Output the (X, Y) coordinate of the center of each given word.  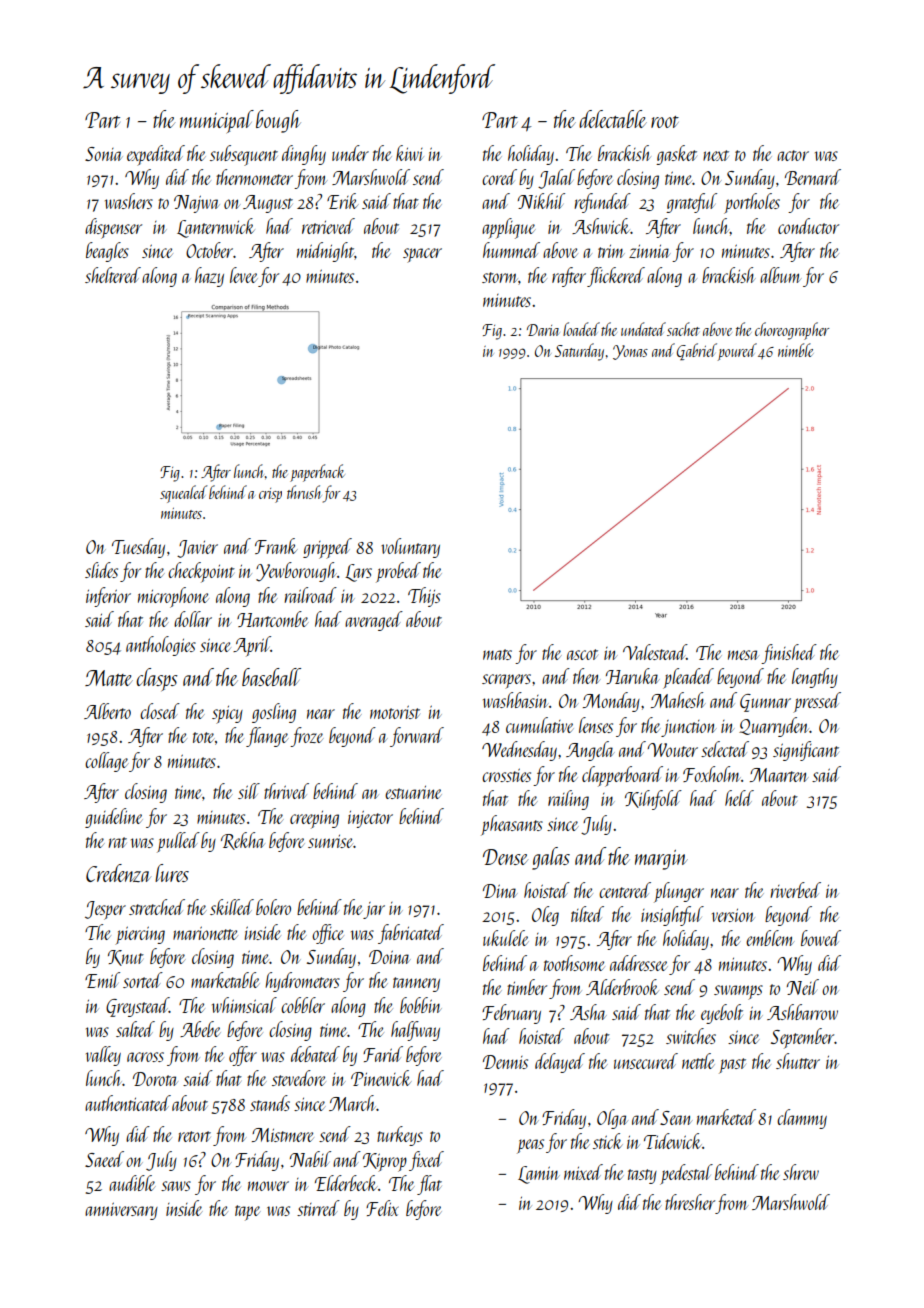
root (665, 122)
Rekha (243, 841)
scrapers (506, 681)
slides (101, 570)
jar (374, 910)
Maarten (779, 775)
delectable (613, 119)
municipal (217, 121)
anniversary (121, 1211)
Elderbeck (346, 1183)
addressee (639, 963)
